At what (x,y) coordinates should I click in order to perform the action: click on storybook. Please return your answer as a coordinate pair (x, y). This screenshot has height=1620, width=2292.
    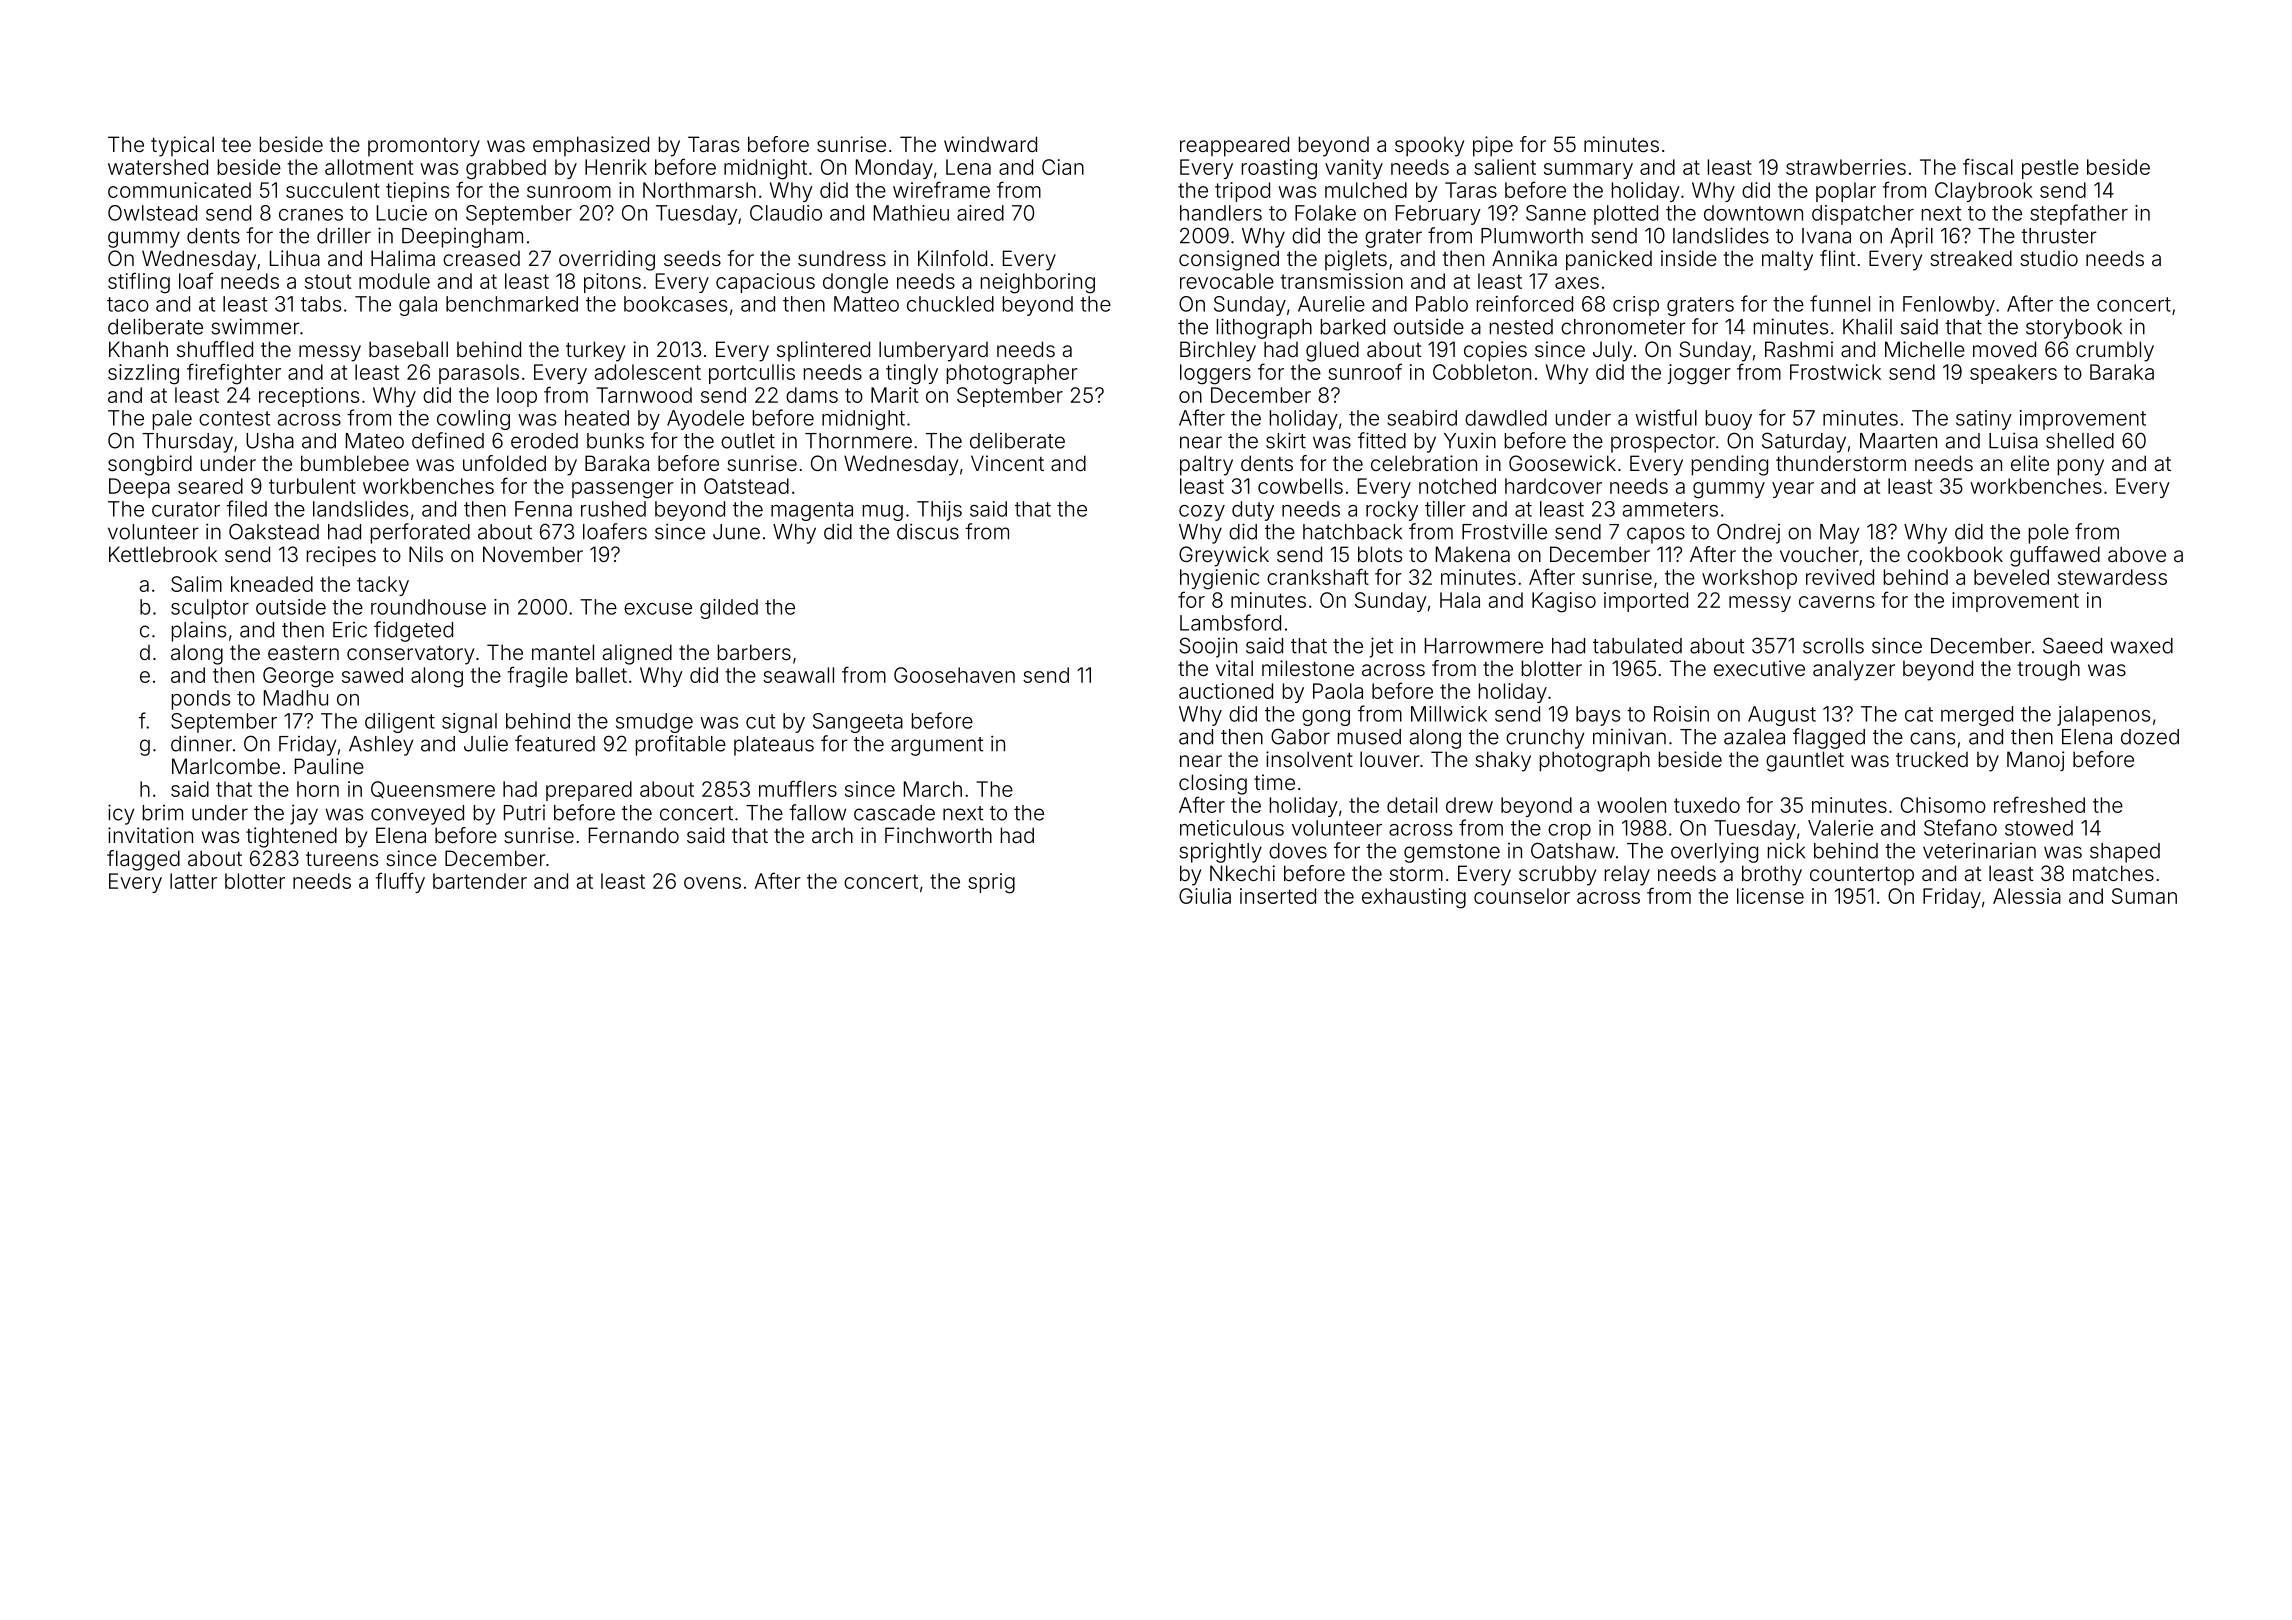
    Looking at the image, I should click on (2074, 329).
